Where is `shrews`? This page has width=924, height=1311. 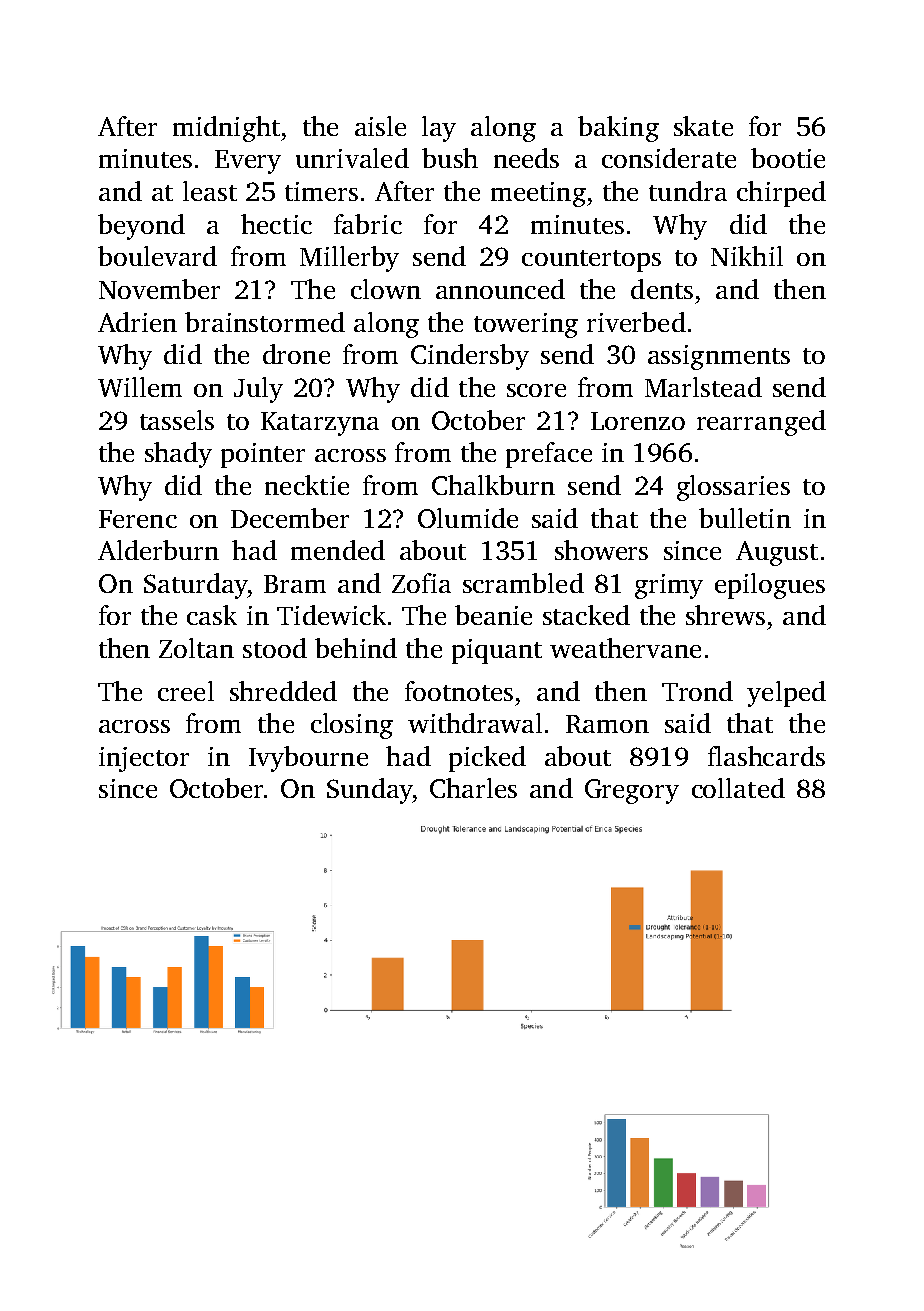 shrews is located at coordinates (725, 615).
